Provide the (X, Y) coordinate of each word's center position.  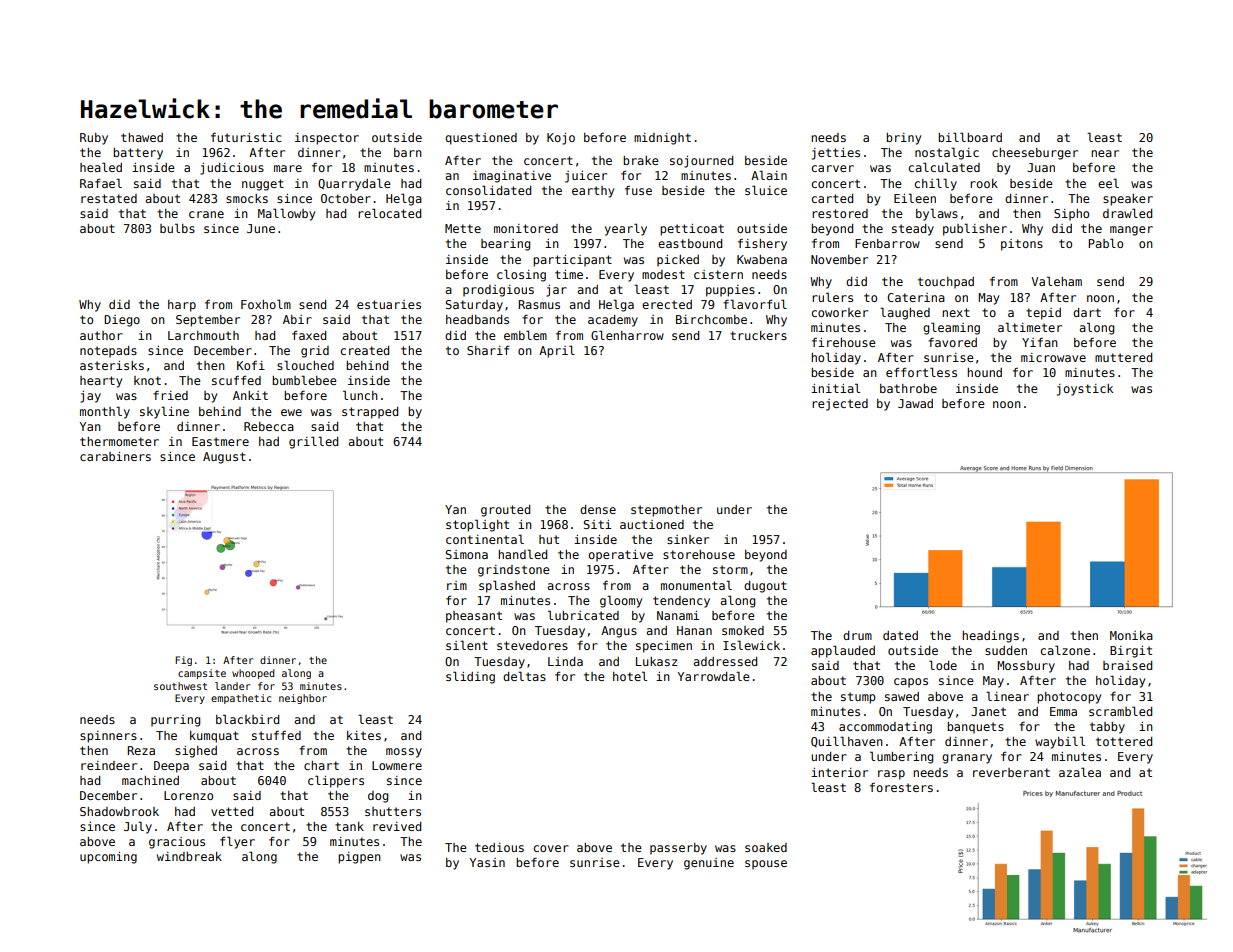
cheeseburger (1035, 154)
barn (408, 152)
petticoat (692, 230)
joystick (1085, 390)
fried (170, 395)
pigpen (359, 858)
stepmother (666, 511)
